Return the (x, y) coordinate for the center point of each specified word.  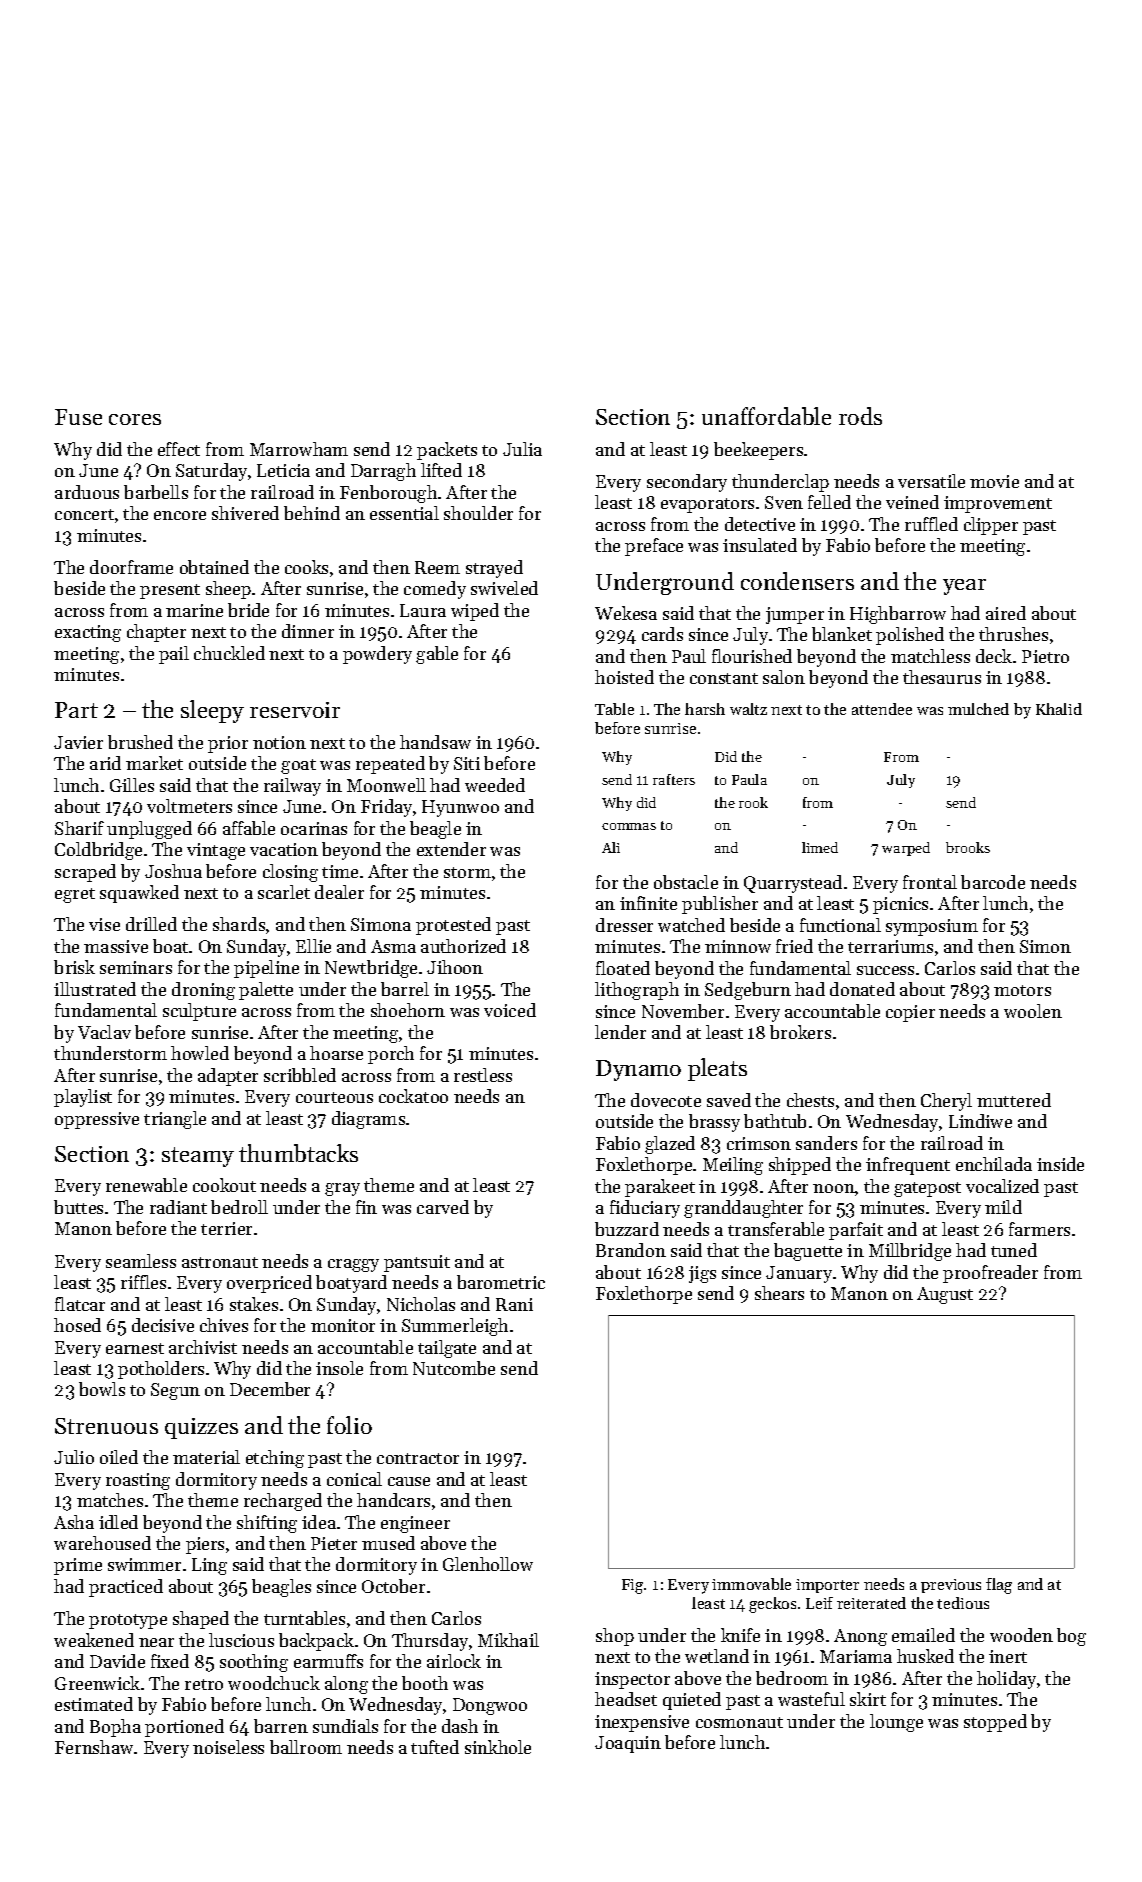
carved (443, 1207)
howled (200, 1053)
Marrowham (299, 449)
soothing (254, 1663)
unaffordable (766, 416)
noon (834, 1188)
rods (860, 416)
